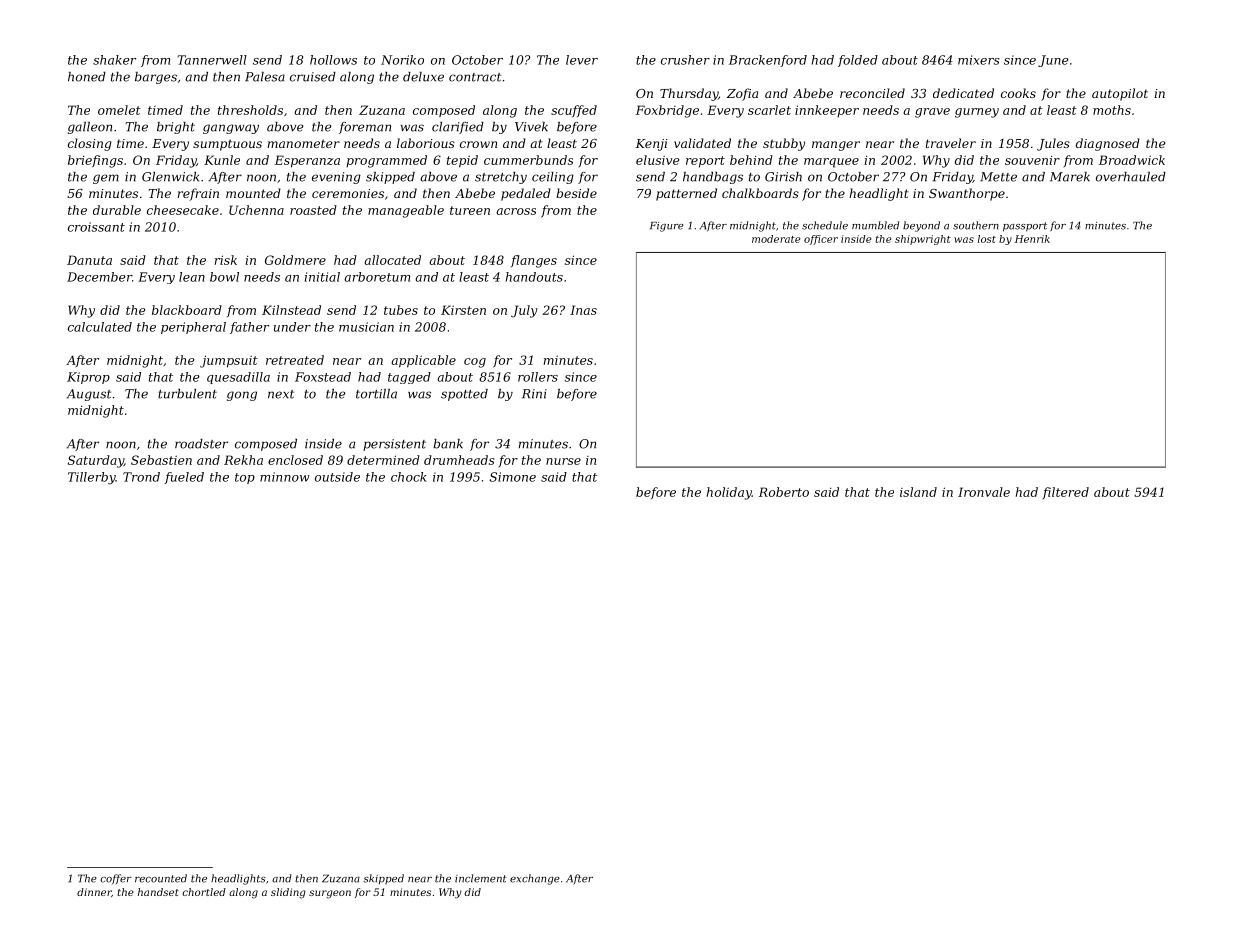 The image size is (1233, 952). I want to click on hollows, so click(333, 60).
